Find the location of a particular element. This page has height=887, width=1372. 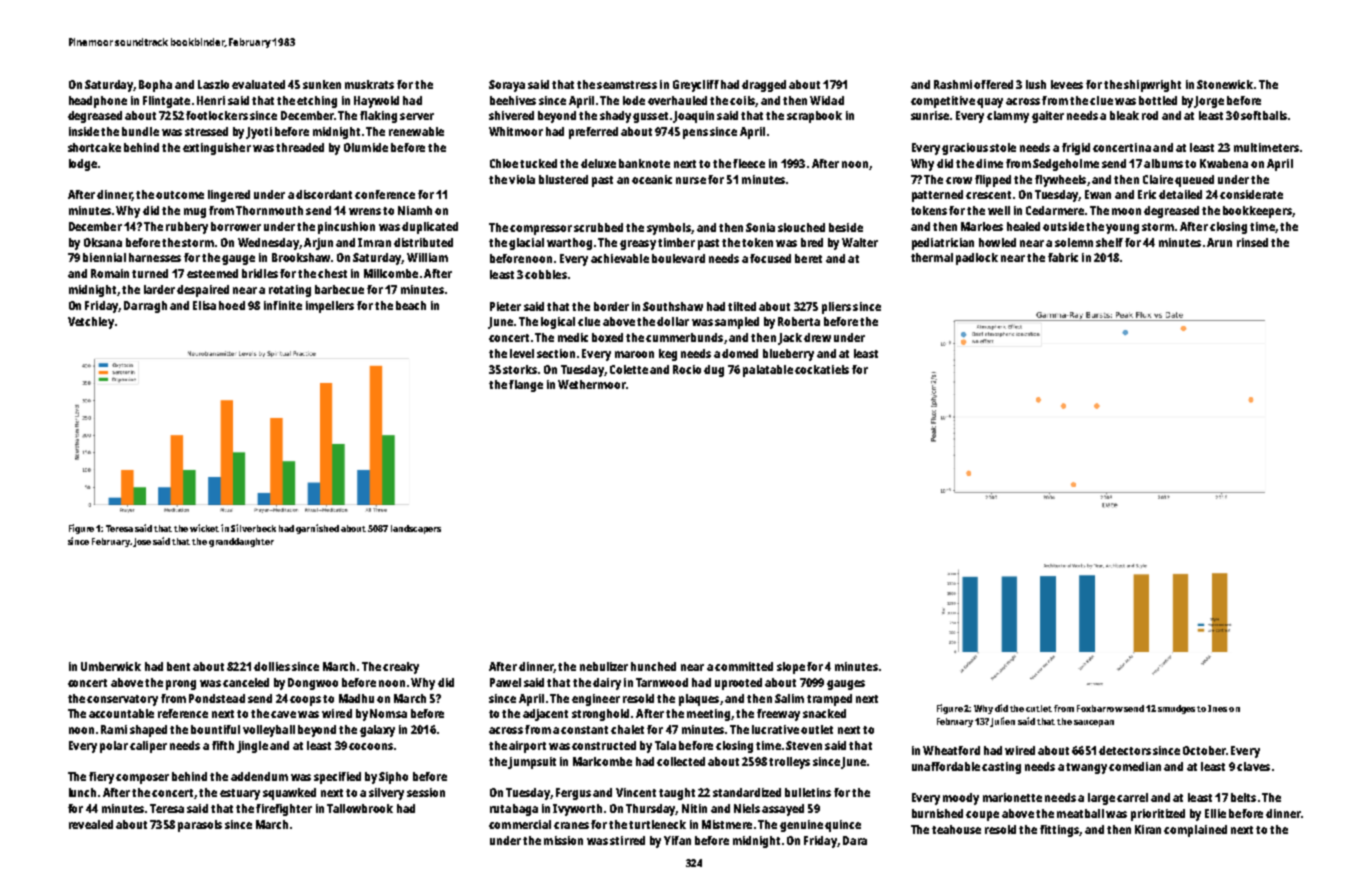

slope is located at coordinates (791, 668).
